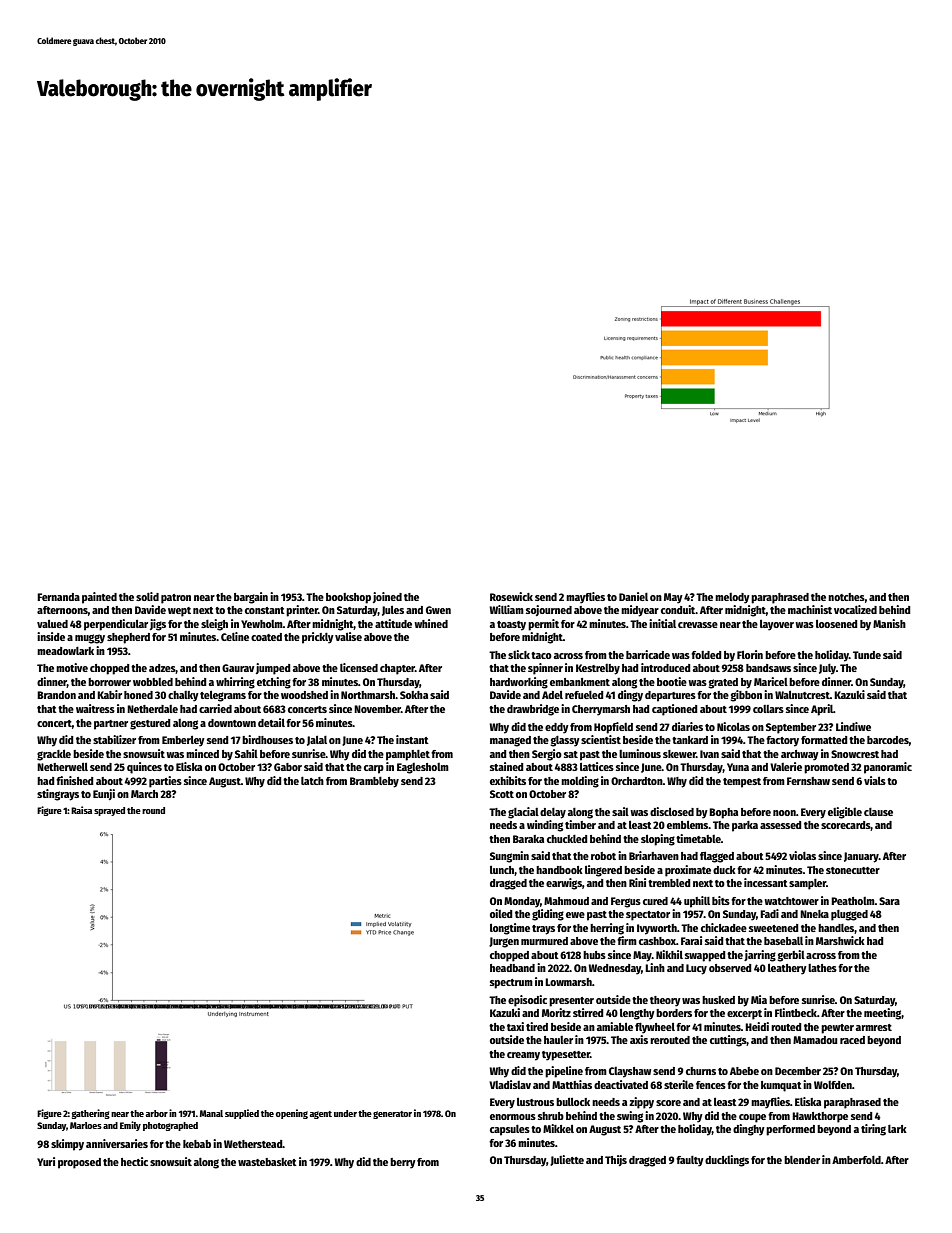  What do you see at coordinates (523, 813) in the page?
I see `glacial` at bounding box center [523, 813].
